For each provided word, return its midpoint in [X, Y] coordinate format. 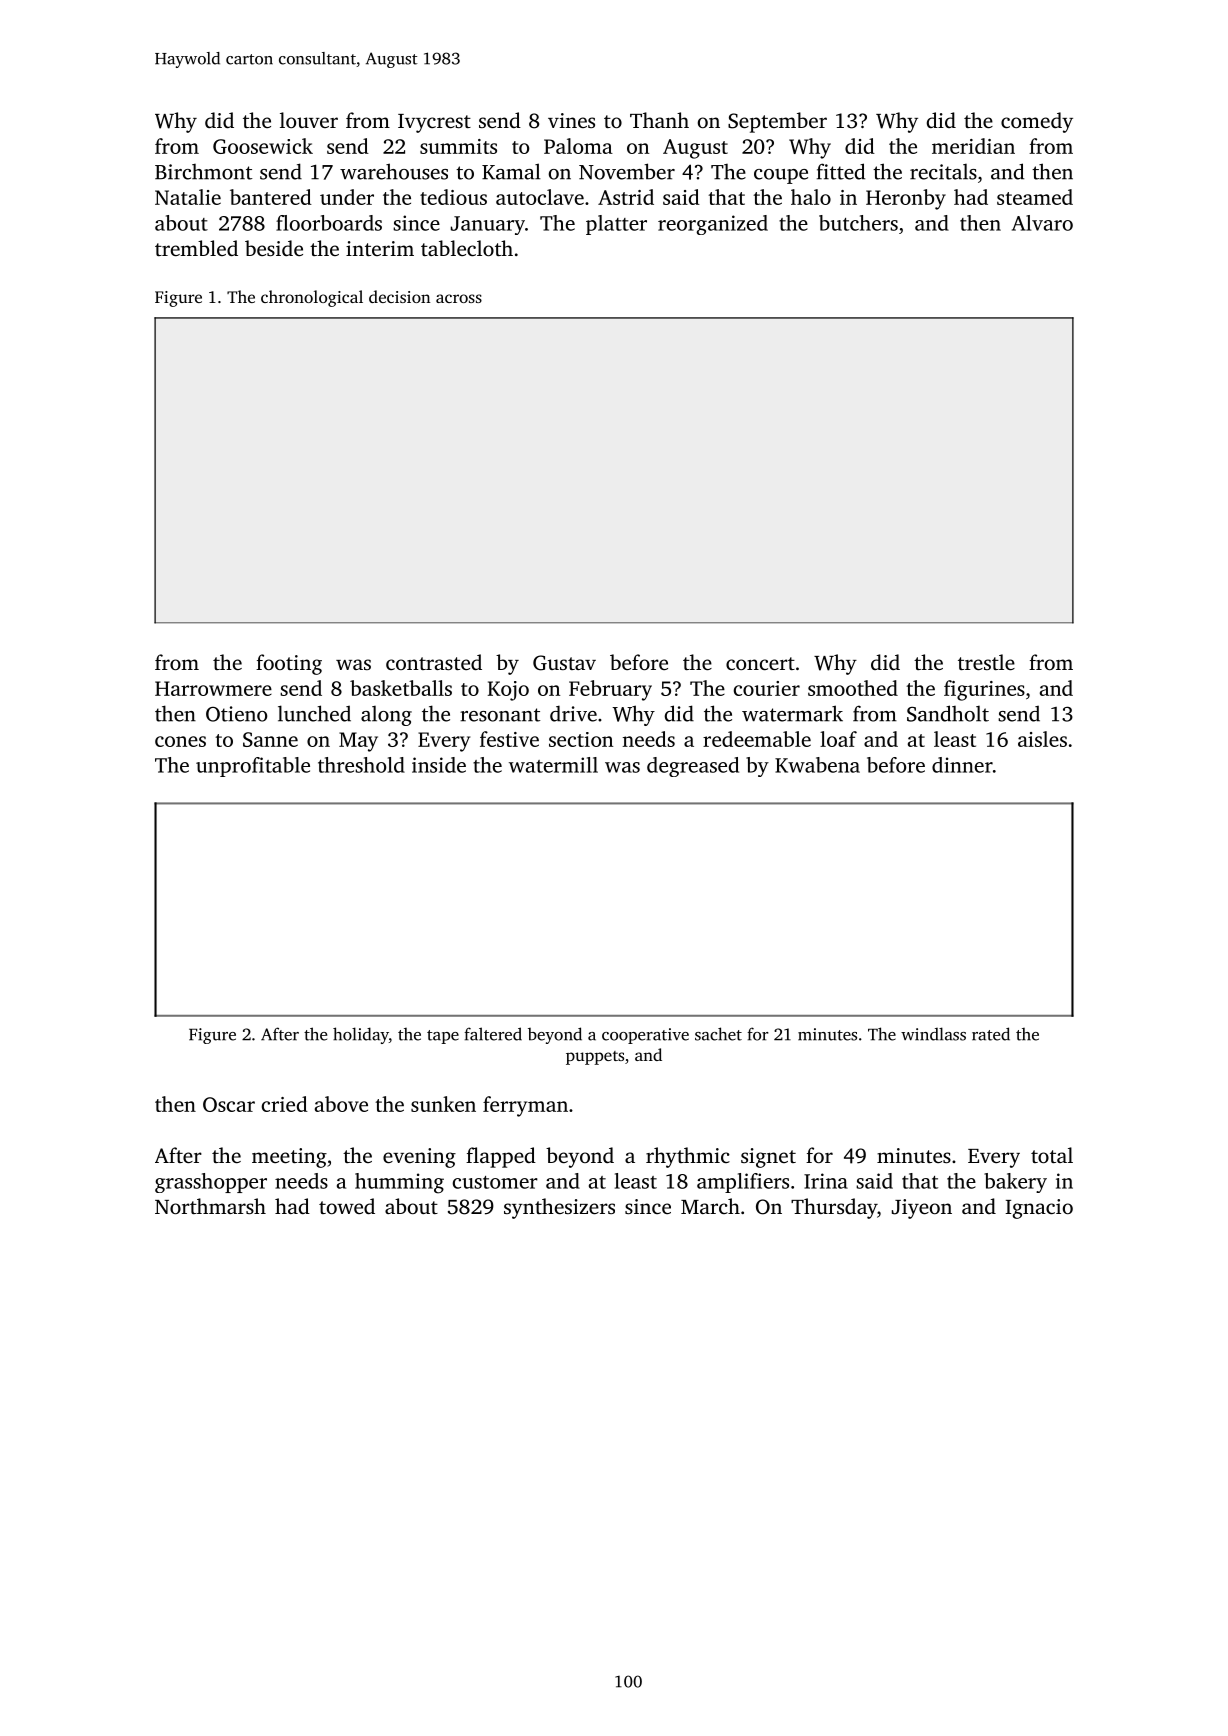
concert [760, 663]
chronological [312, 298]
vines [571, 120]
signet [768, 1158]
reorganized [713, 225]
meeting [289, 1158]
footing [289, 664]
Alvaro [1042, 223]
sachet [718, 1034]
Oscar [229, 1104]
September [777, 122]
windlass [933, 1034]
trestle [986, 662]
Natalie [188, 197]
